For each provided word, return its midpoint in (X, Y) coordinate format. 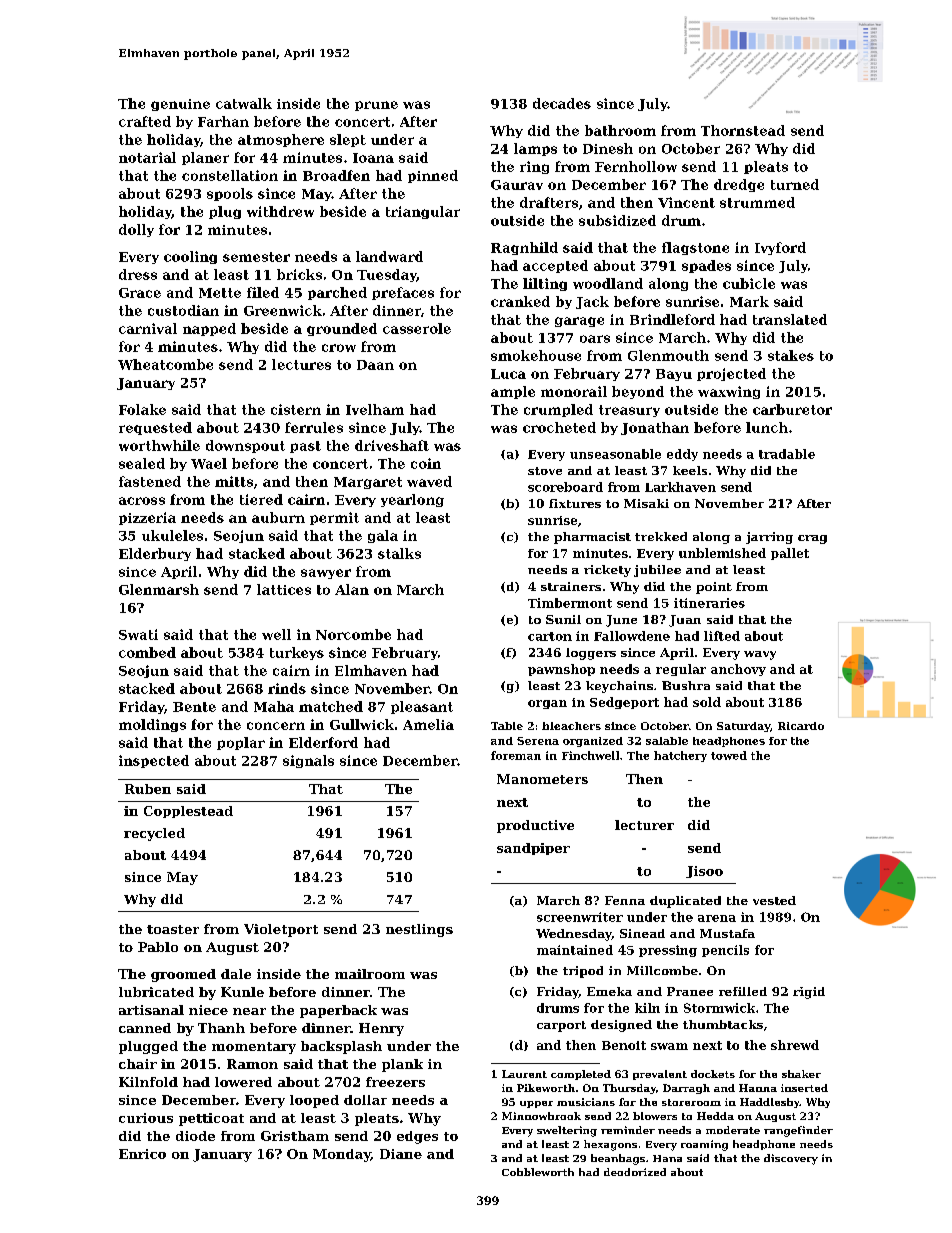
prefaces (403, 293)
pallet (790, 554)
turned (795, 184)
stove (545, 471)
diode (195, 1136)
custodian (183, 310)
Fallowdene (632, 636)
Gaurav (517, 185)
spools (230, 194)
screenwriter (580, 917)
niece (208, 1010)
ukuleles (172, 535)
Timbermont (570, 603)
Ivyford (780, 248)
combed (147, 652)
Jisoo (704, 872)
